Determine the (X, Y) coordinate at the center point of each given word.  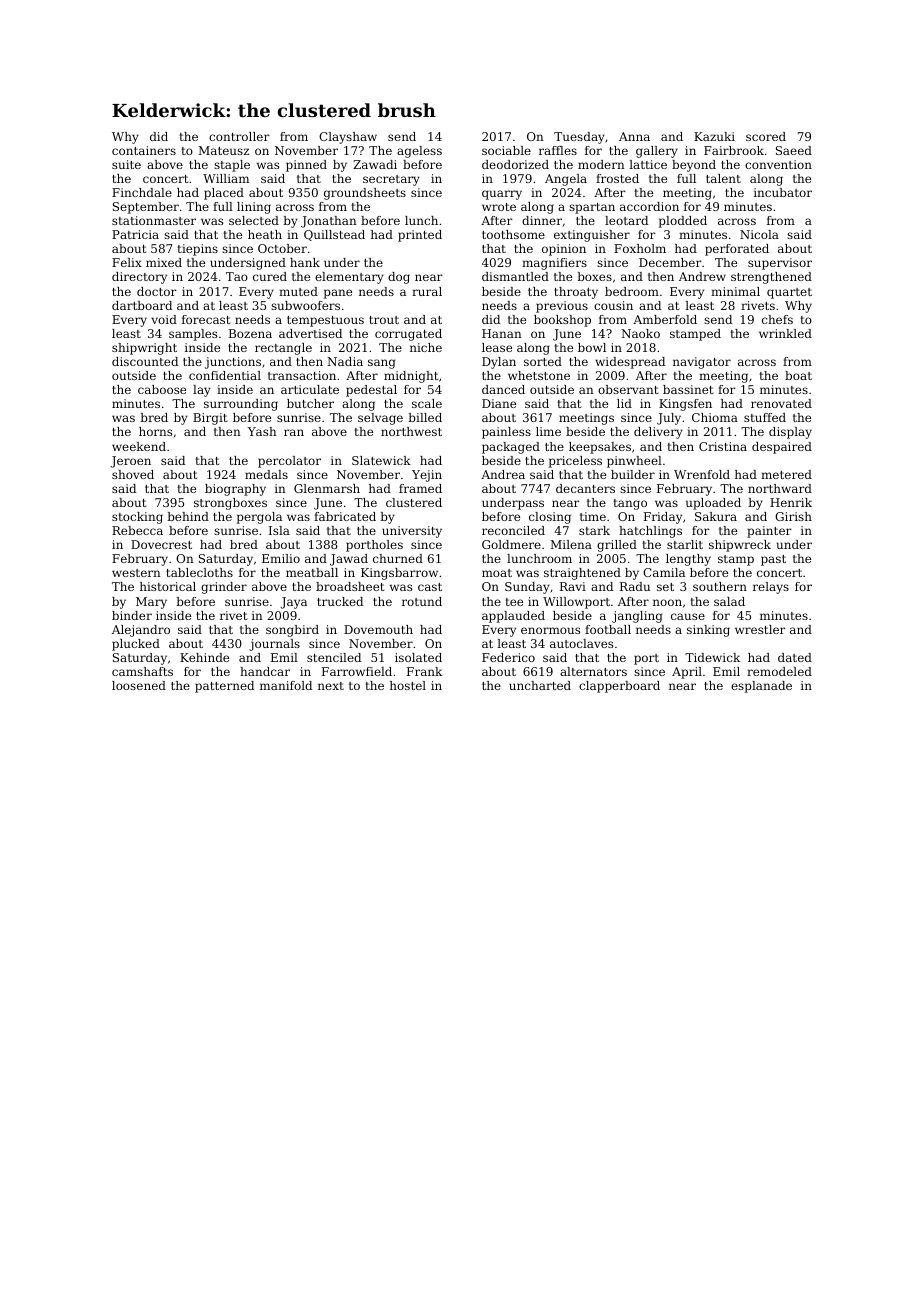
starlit (685, 544)
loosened (139, 685)
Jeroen (130, 462)
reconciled (513, 530)
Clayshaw (348, 138)
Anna (634, 136)
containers (144, 150)
